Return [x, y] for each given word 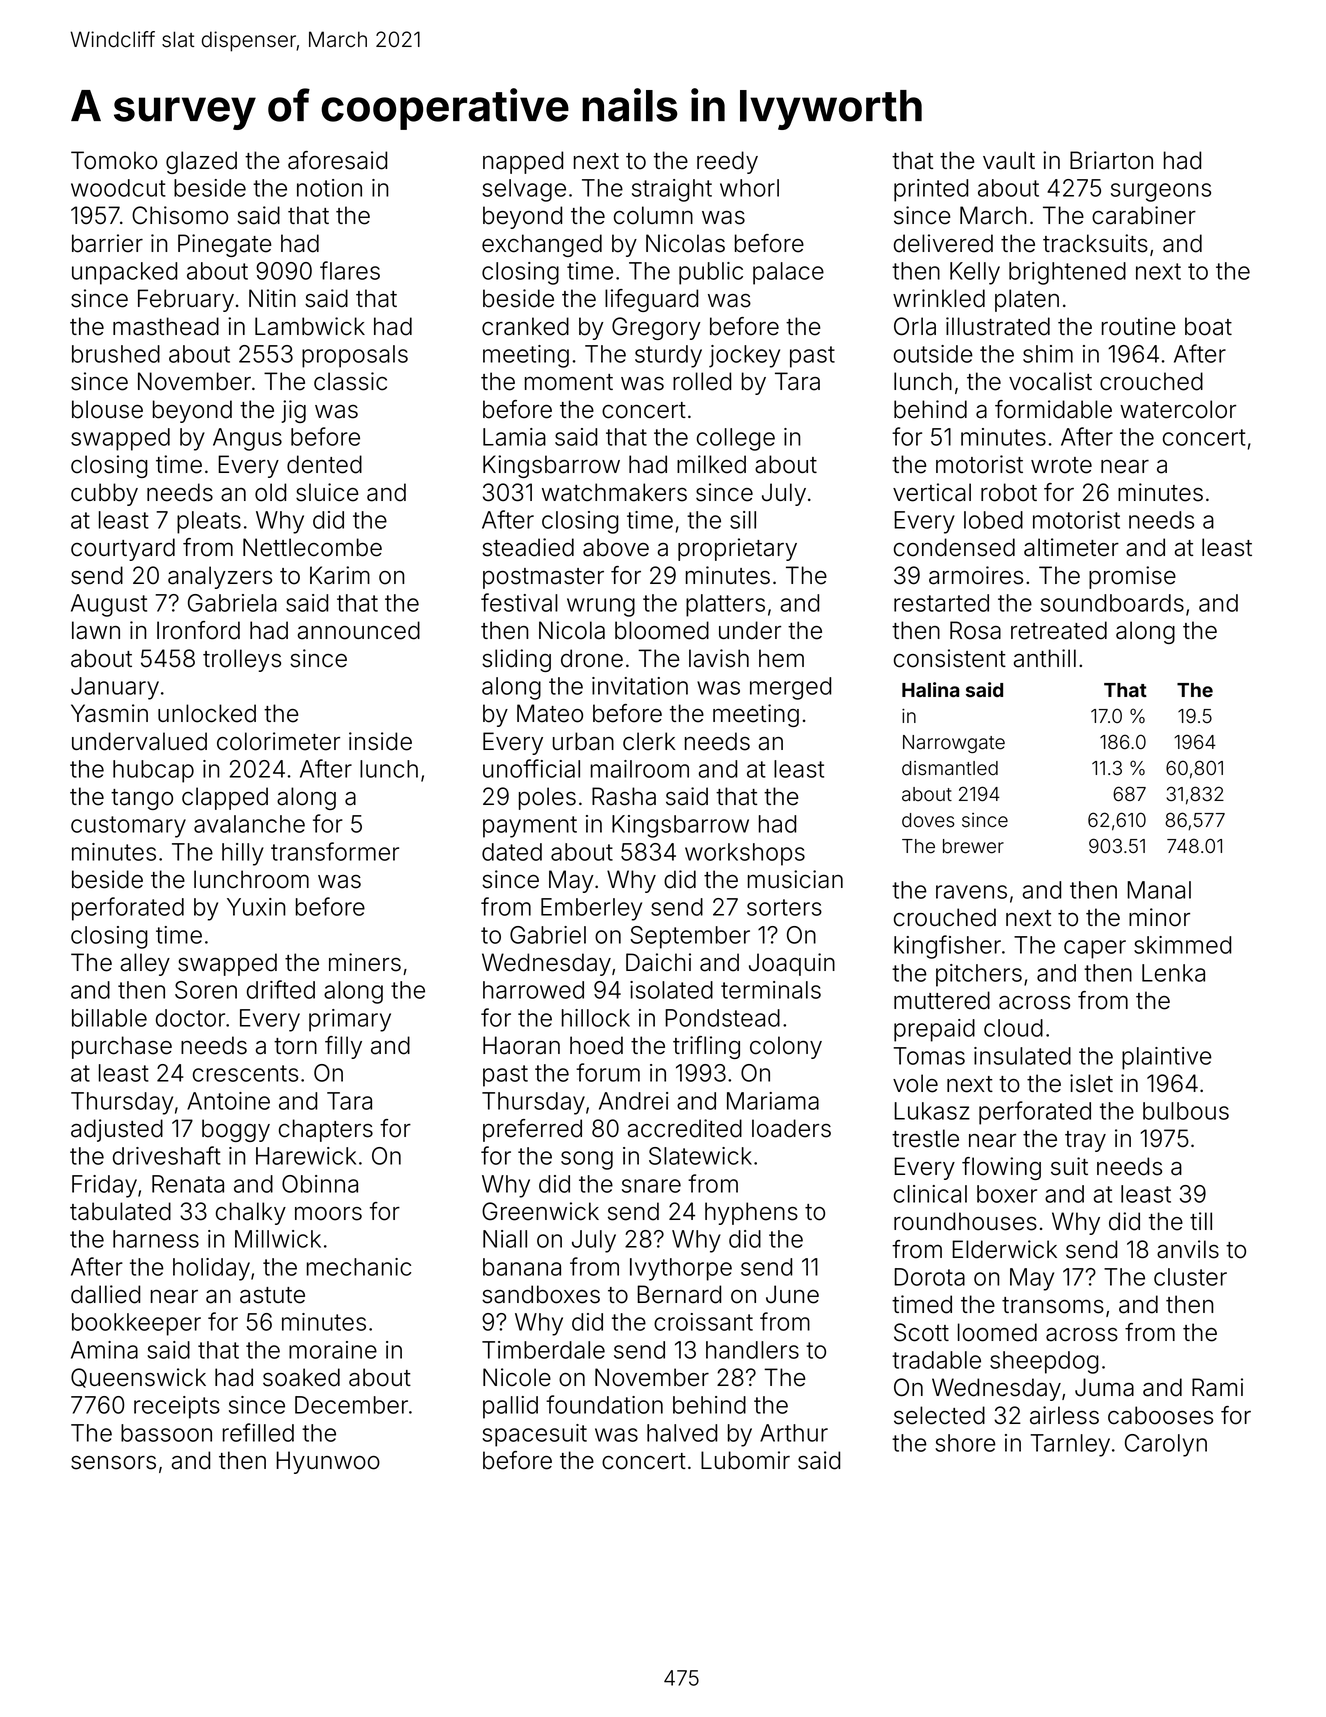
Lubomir [745, 1460]
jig [293, 411]
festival [519, 602]
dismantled [950, 768]
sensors [113, 1463]
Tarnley [1070, 1445]
